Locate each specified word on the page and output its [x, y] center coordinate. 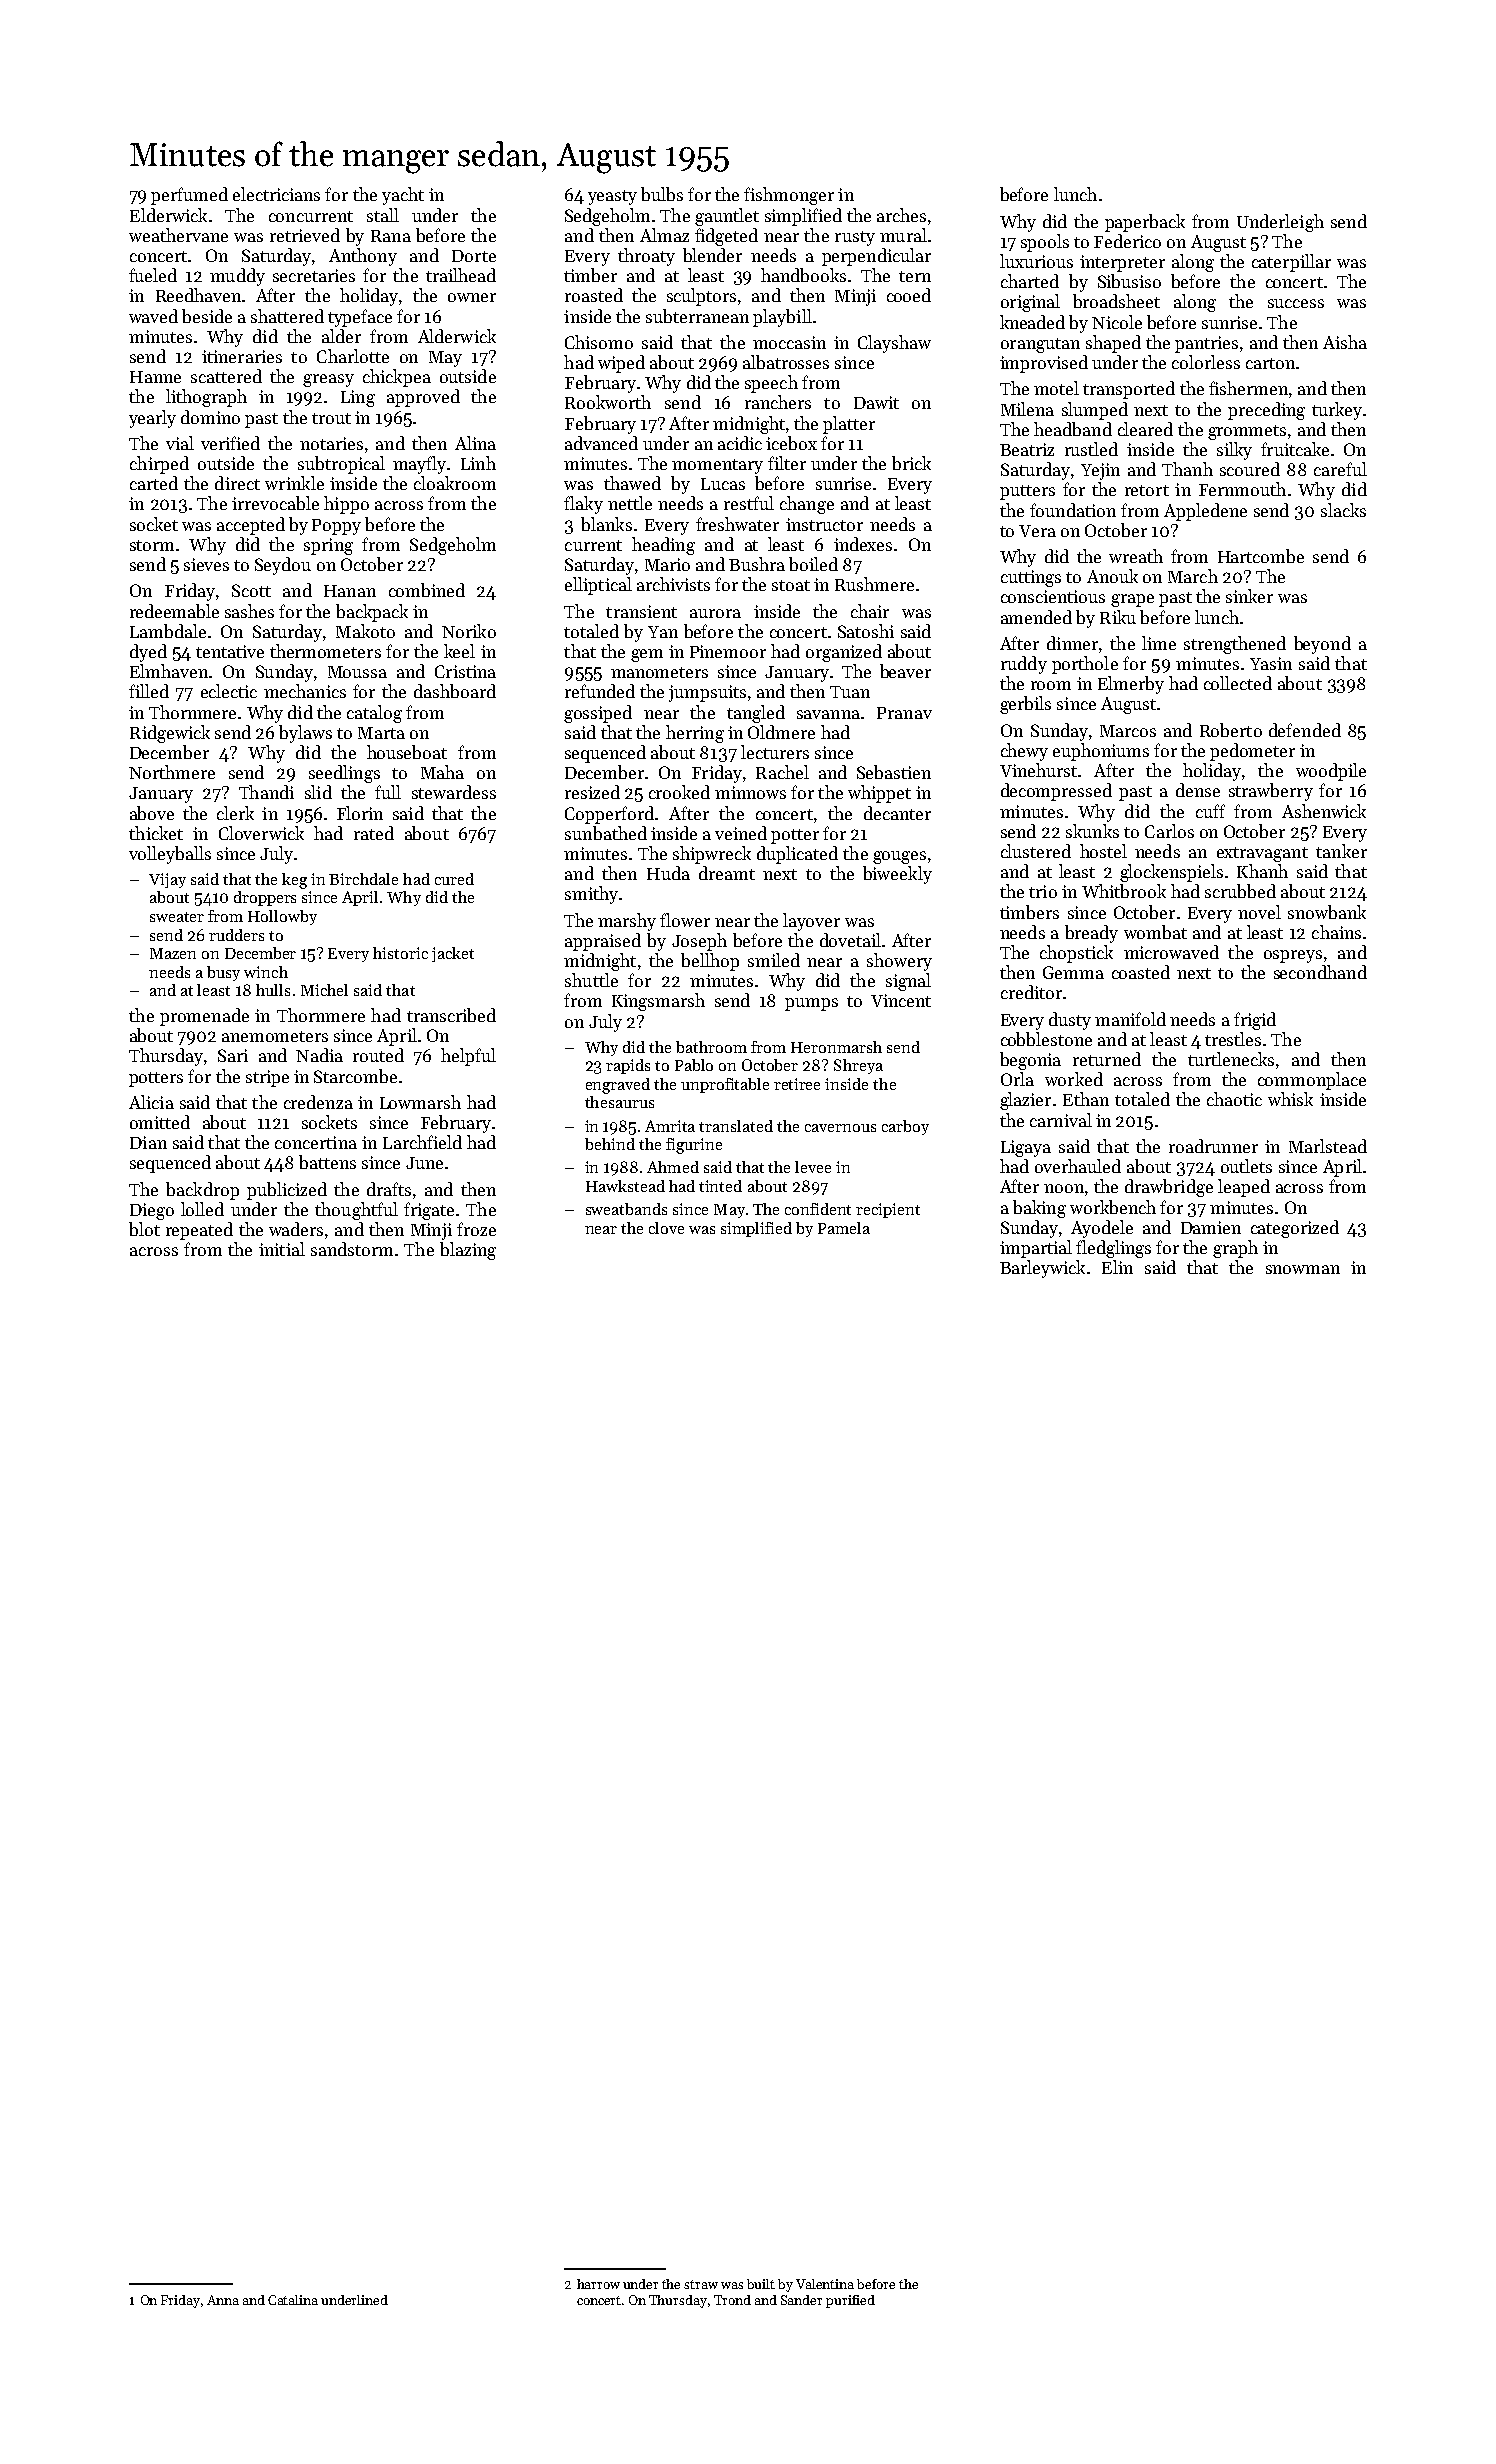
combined [427, 590]
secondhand [1320, 972]
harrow [598, 2284]
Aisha [1345, 342]
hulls [273, 990]
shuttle [591, 980]
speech [771, 384]
